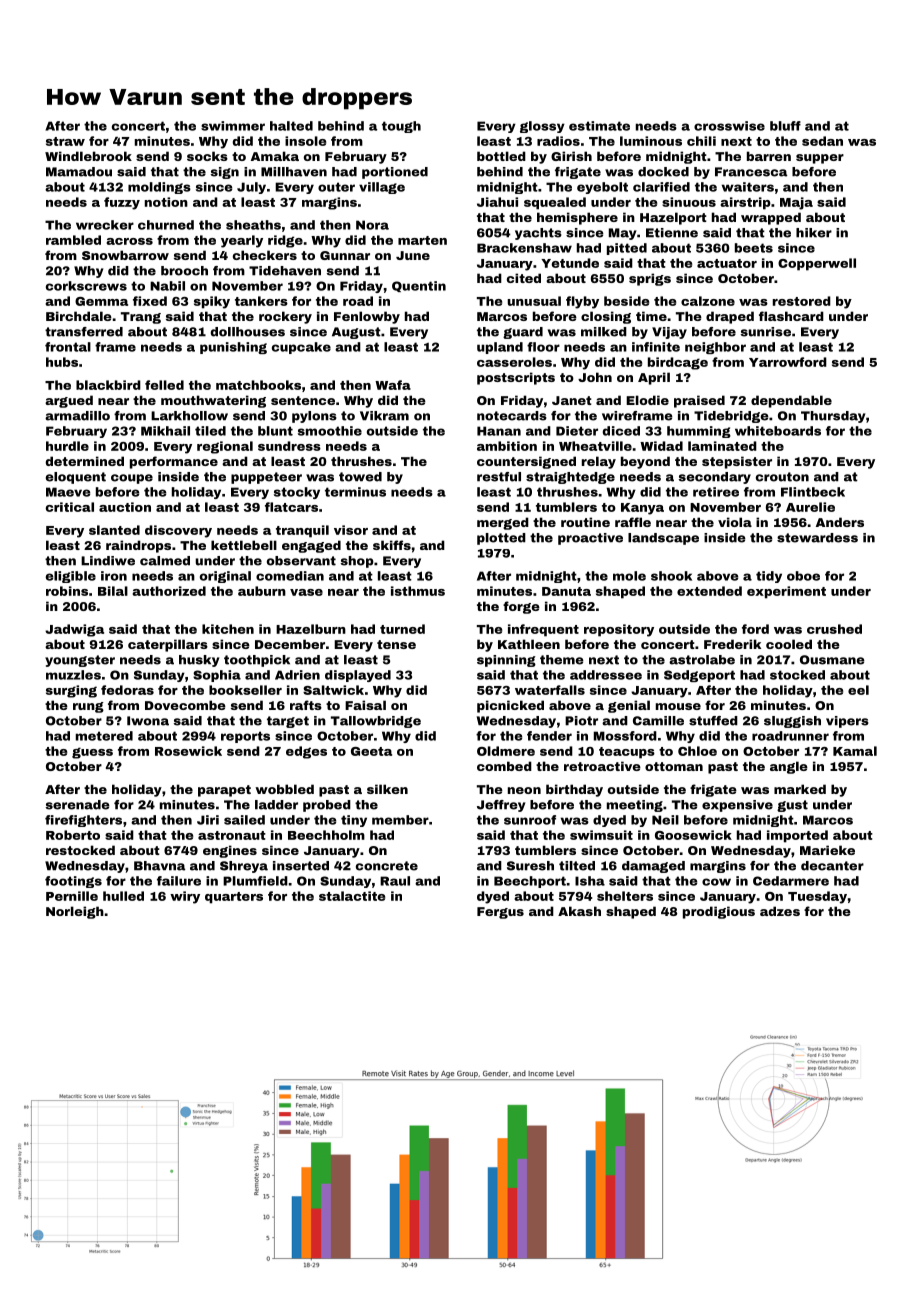 The image size is (924, 1308). Describe the element at coordinates (785, 126) in the screenshot. I see `bluff` at that location.
